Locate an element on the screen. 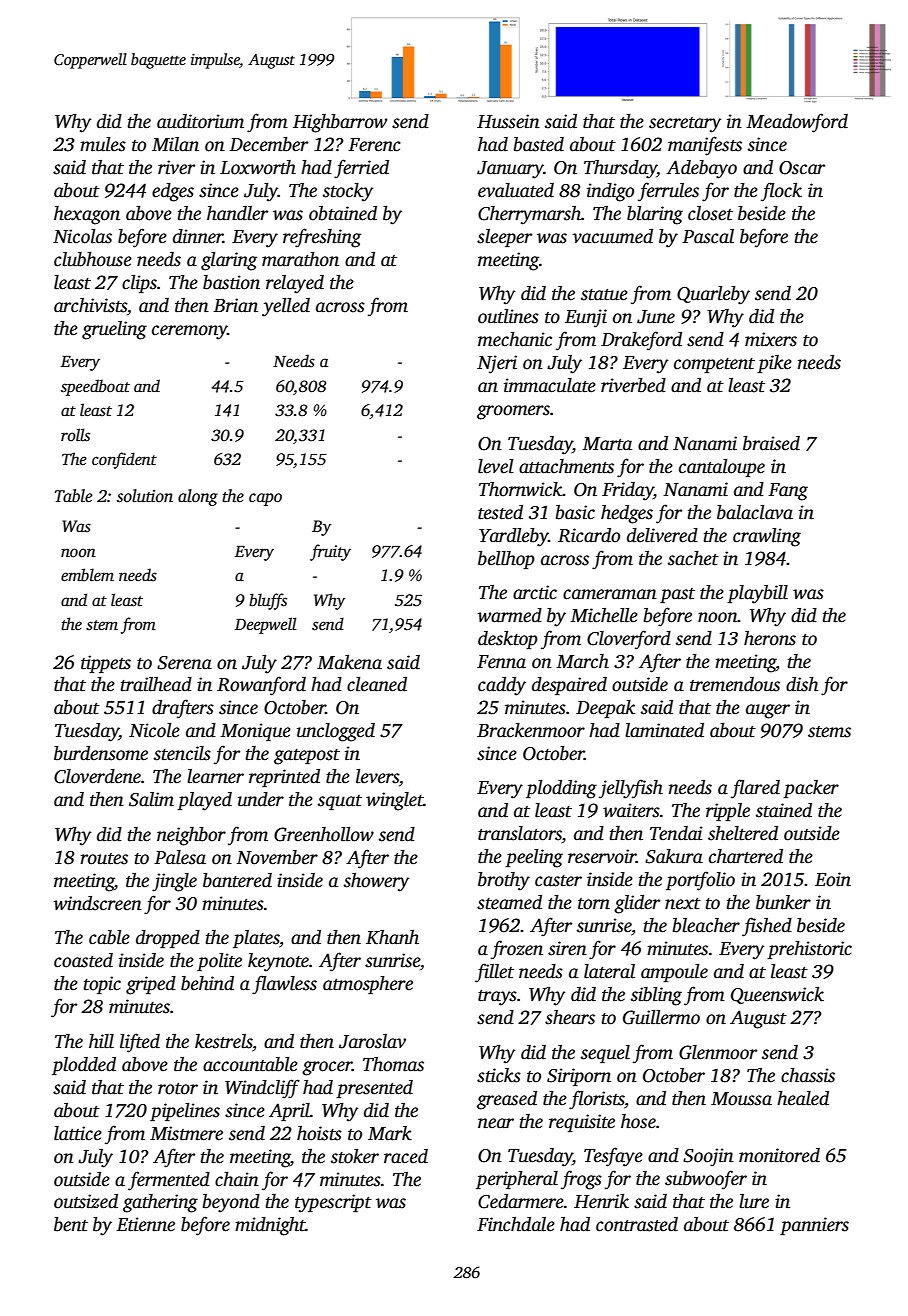  lattice is located at coordinates (78, 1133).
